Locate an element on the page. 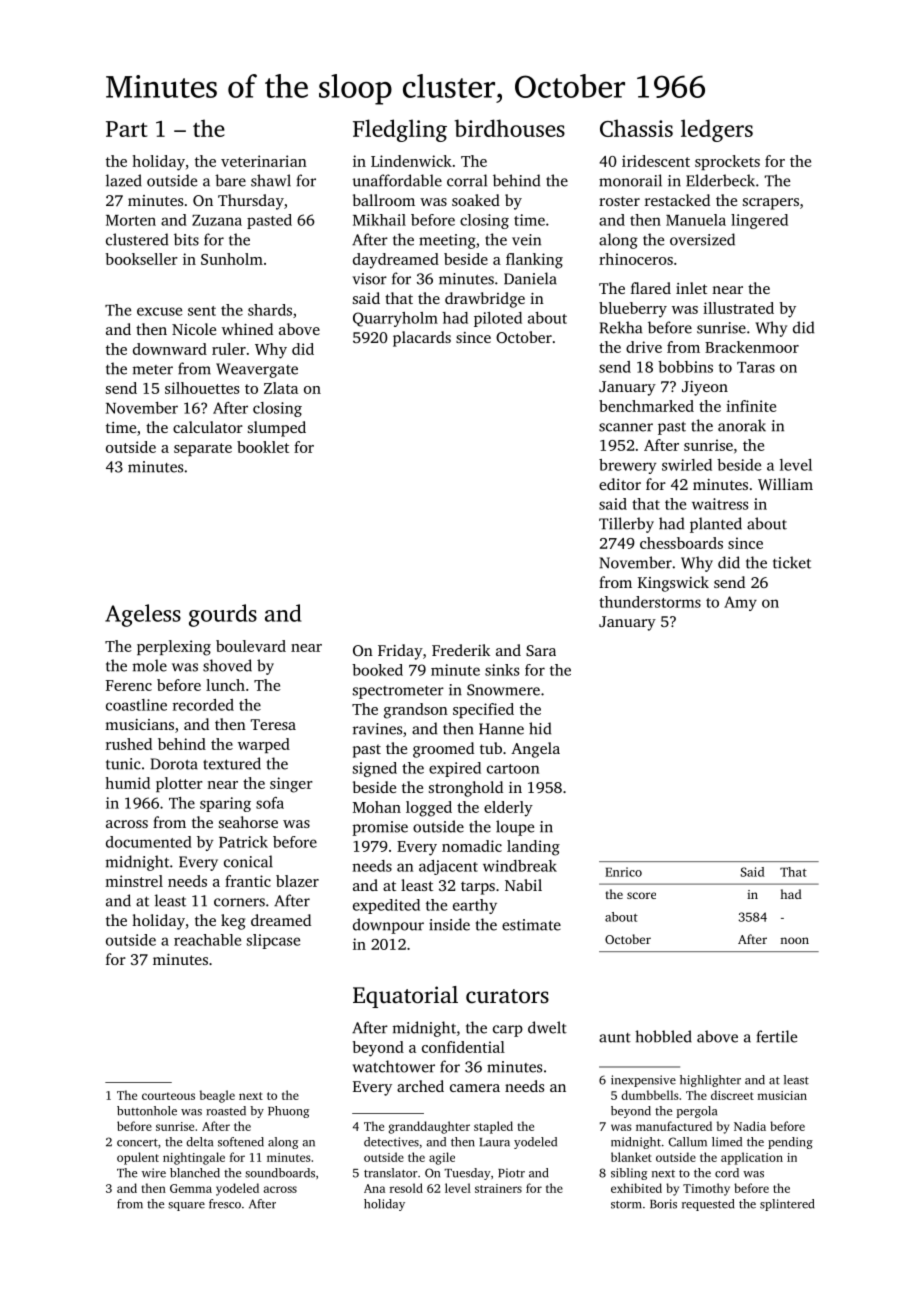 The image size is (924, 1308). strainers is located at coordinates (498, 1188).
